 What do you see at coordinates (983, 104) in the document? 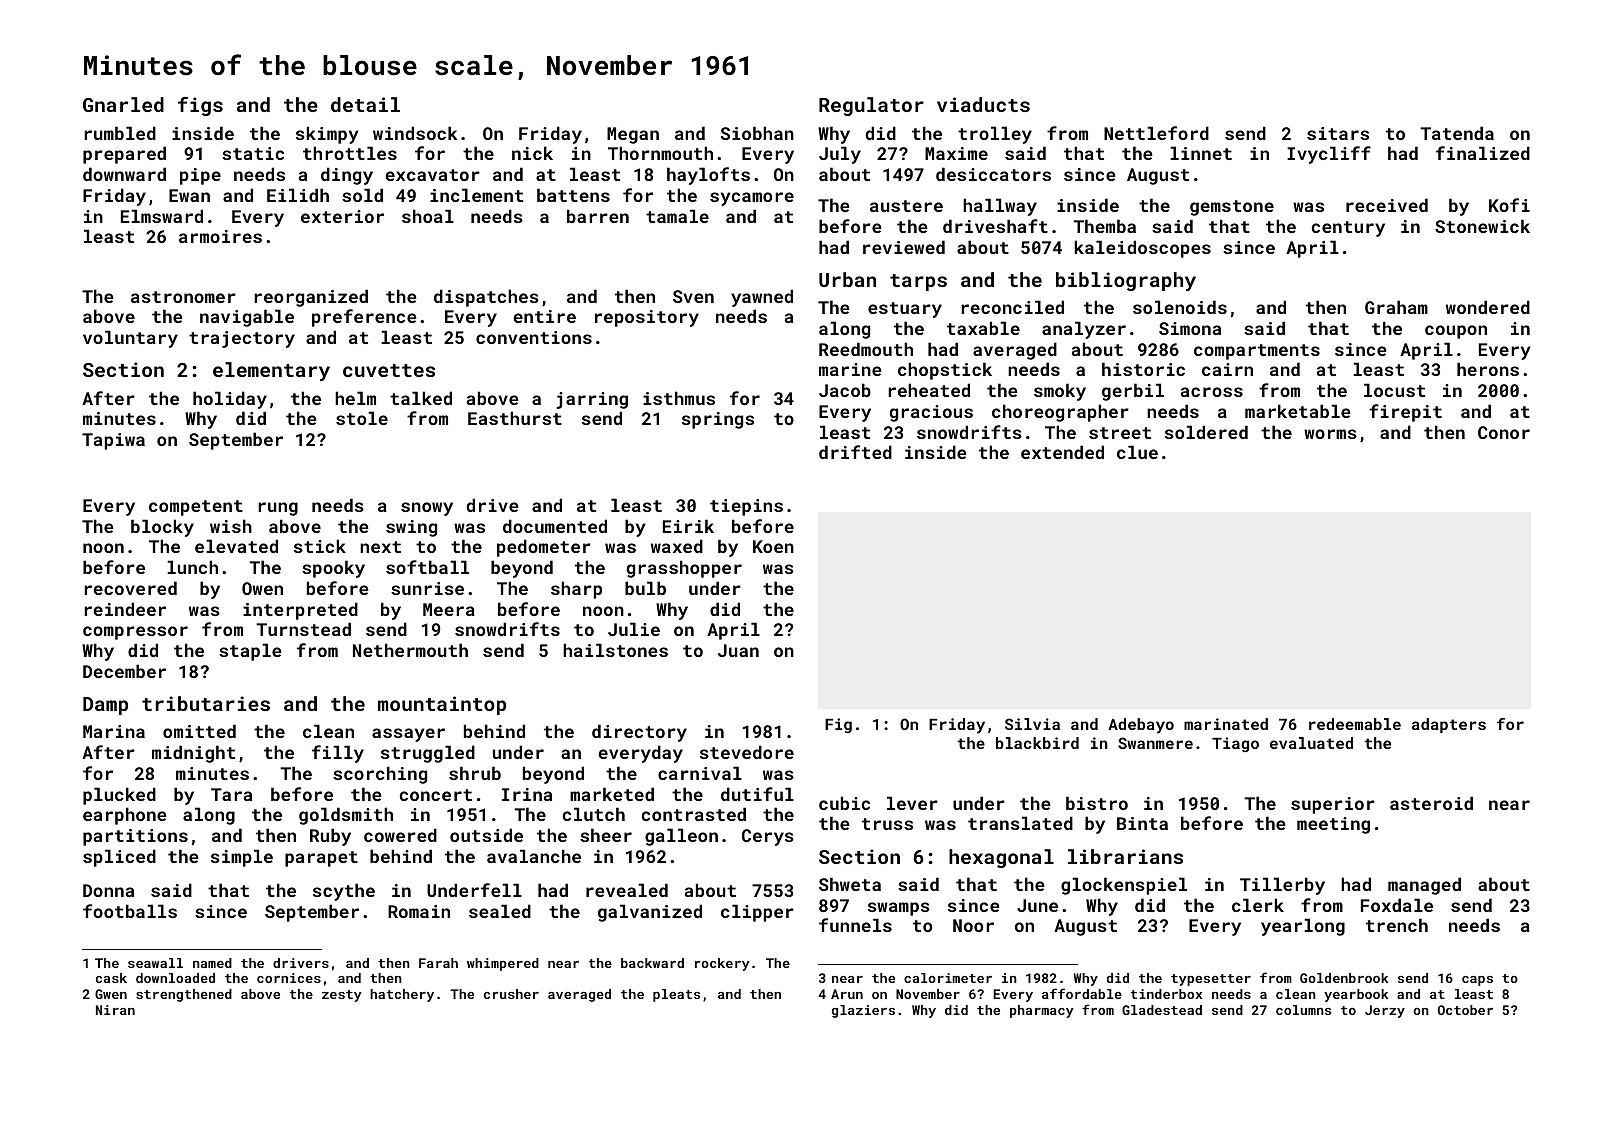
I see `viaducts` at bounding box center [983, 104].
